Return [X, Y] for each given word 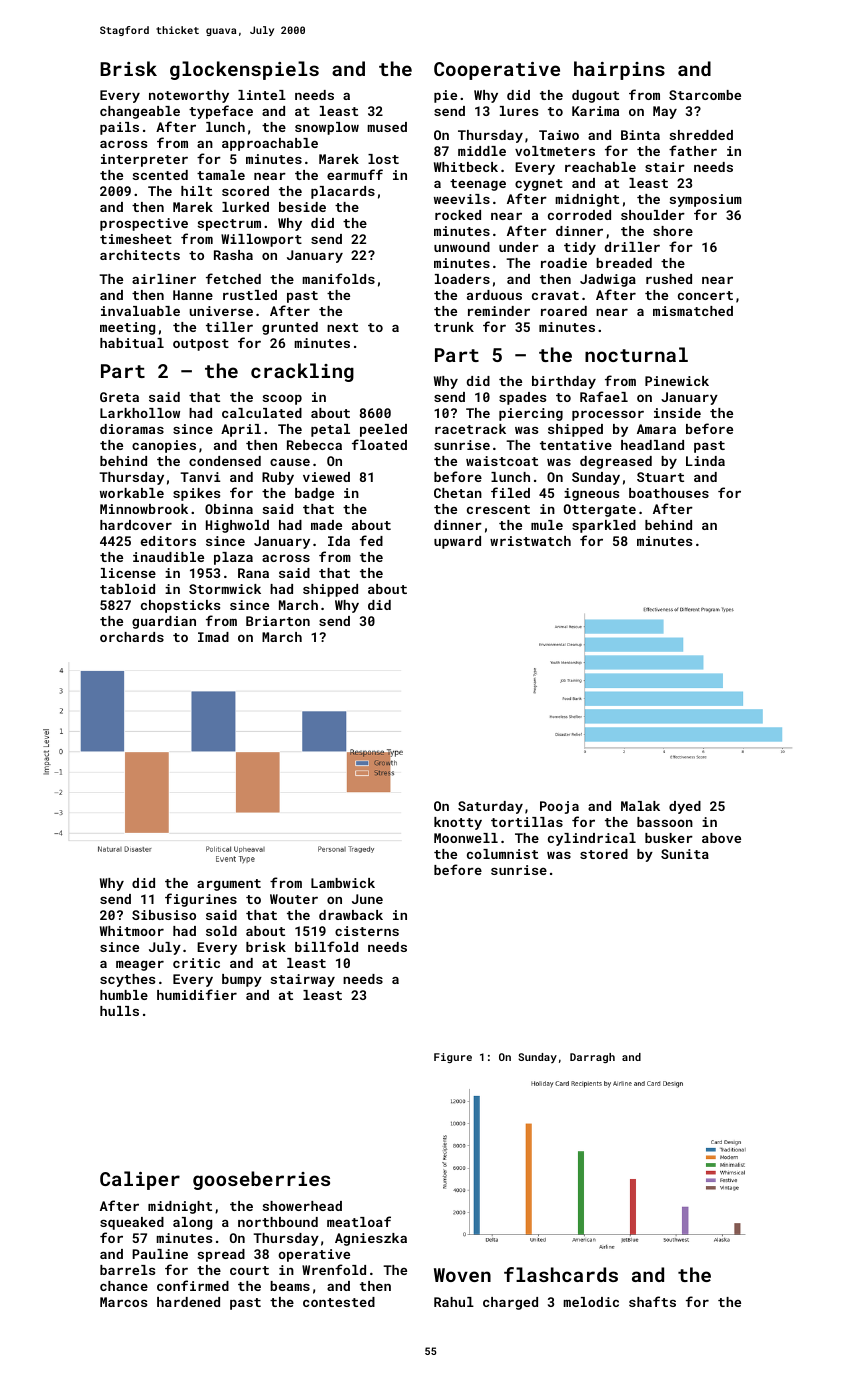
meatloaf [359, 1221]
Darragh [592, 1058]
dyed [685, 807]
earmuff [355, 174]
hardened [188, 1302]
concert [705, 295]
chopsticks [180, 606]
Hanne [193, 295]
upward [457, 542]
